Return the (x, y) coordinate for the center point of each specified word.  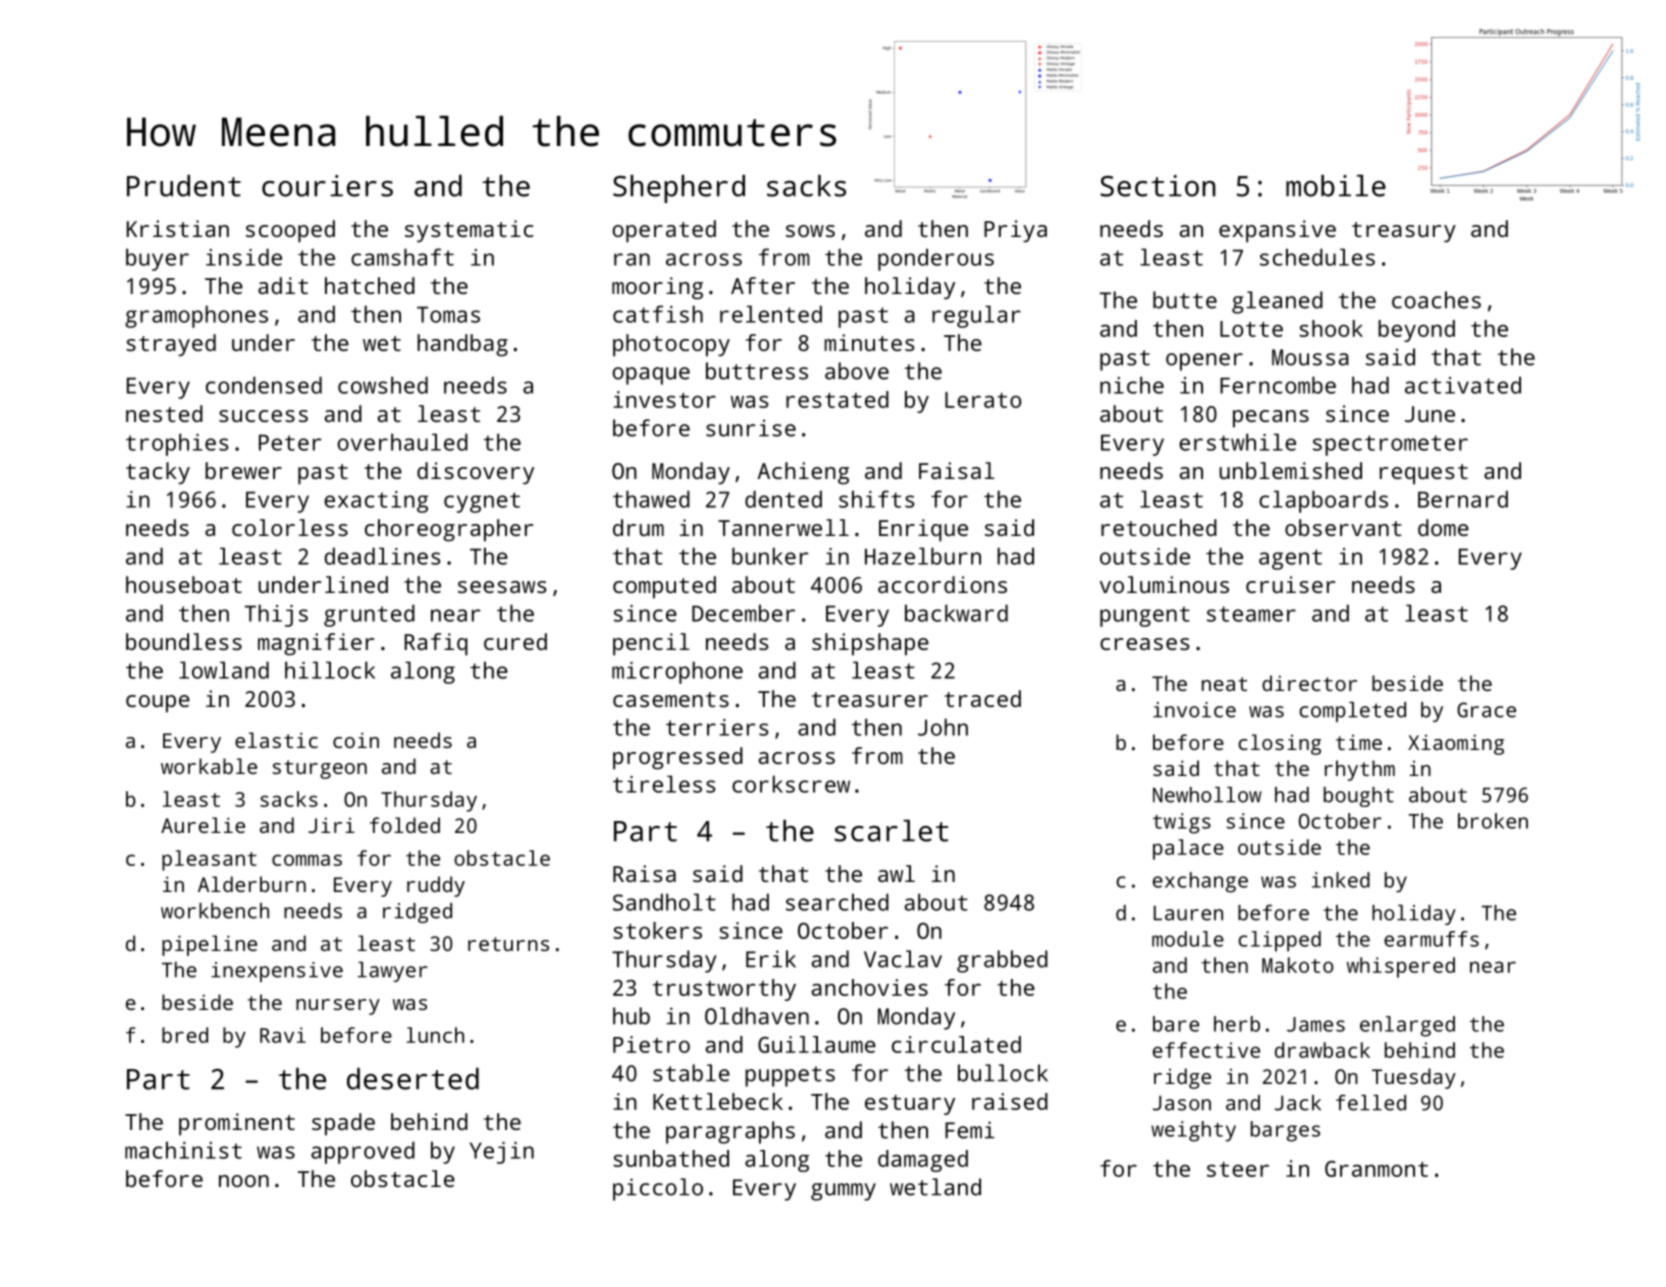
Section (1158, 186)
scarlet (891, 831)
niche (1132, 385)
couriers (327, 186)
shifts (877, 499)
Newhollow (1207, 795)
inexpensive (277, 972)
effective (1206, 1050)
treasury (1404, 232)
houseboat (184, 584)
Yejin (502, 1153)
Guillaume (817, 1044)
